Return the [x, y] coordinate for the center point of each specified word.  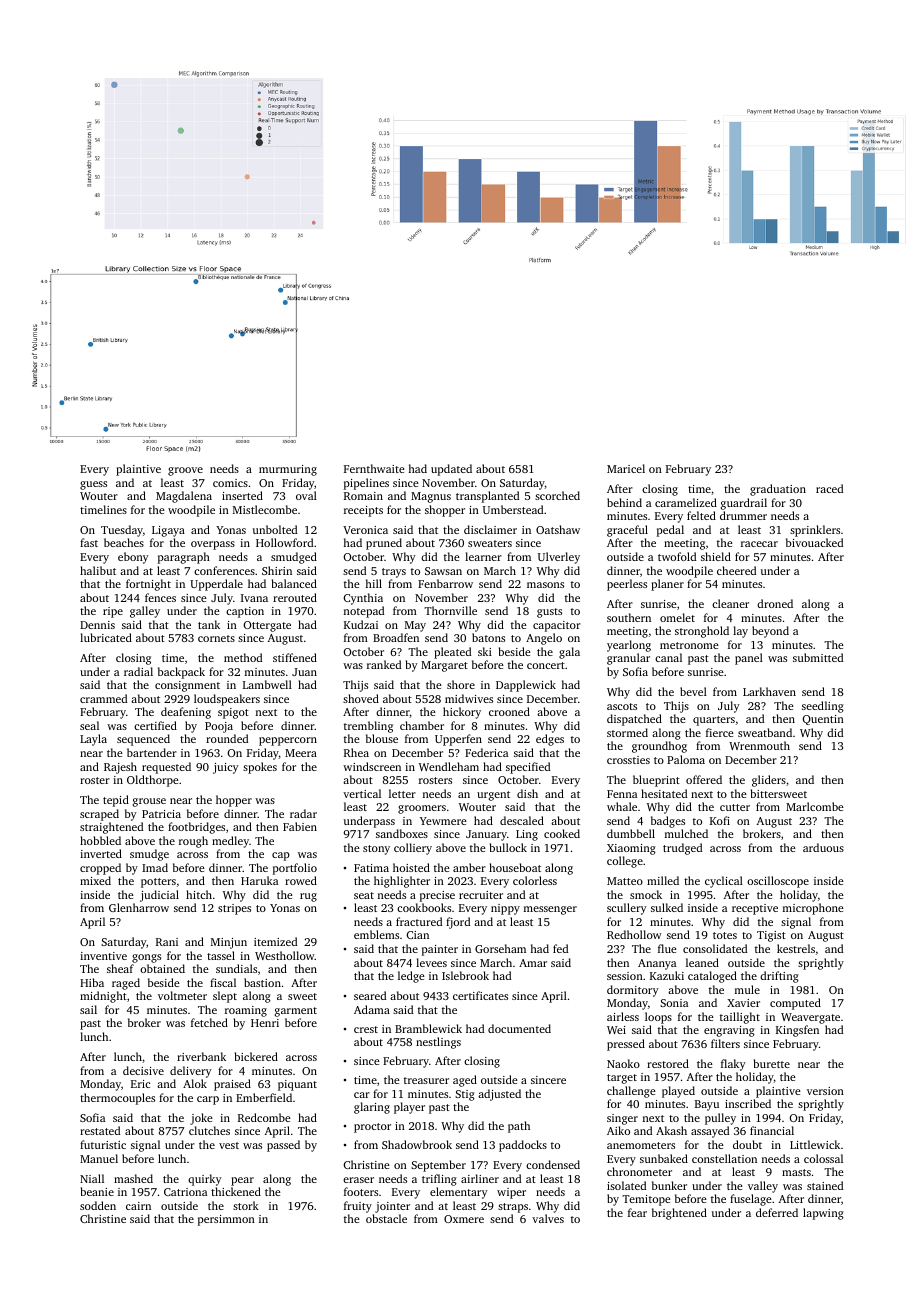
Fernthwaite [374, 468]
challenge [631, 1092]
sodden [98, 1205]
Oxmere [464, 1219]
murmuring [288, 470]
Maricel [626, 468]
